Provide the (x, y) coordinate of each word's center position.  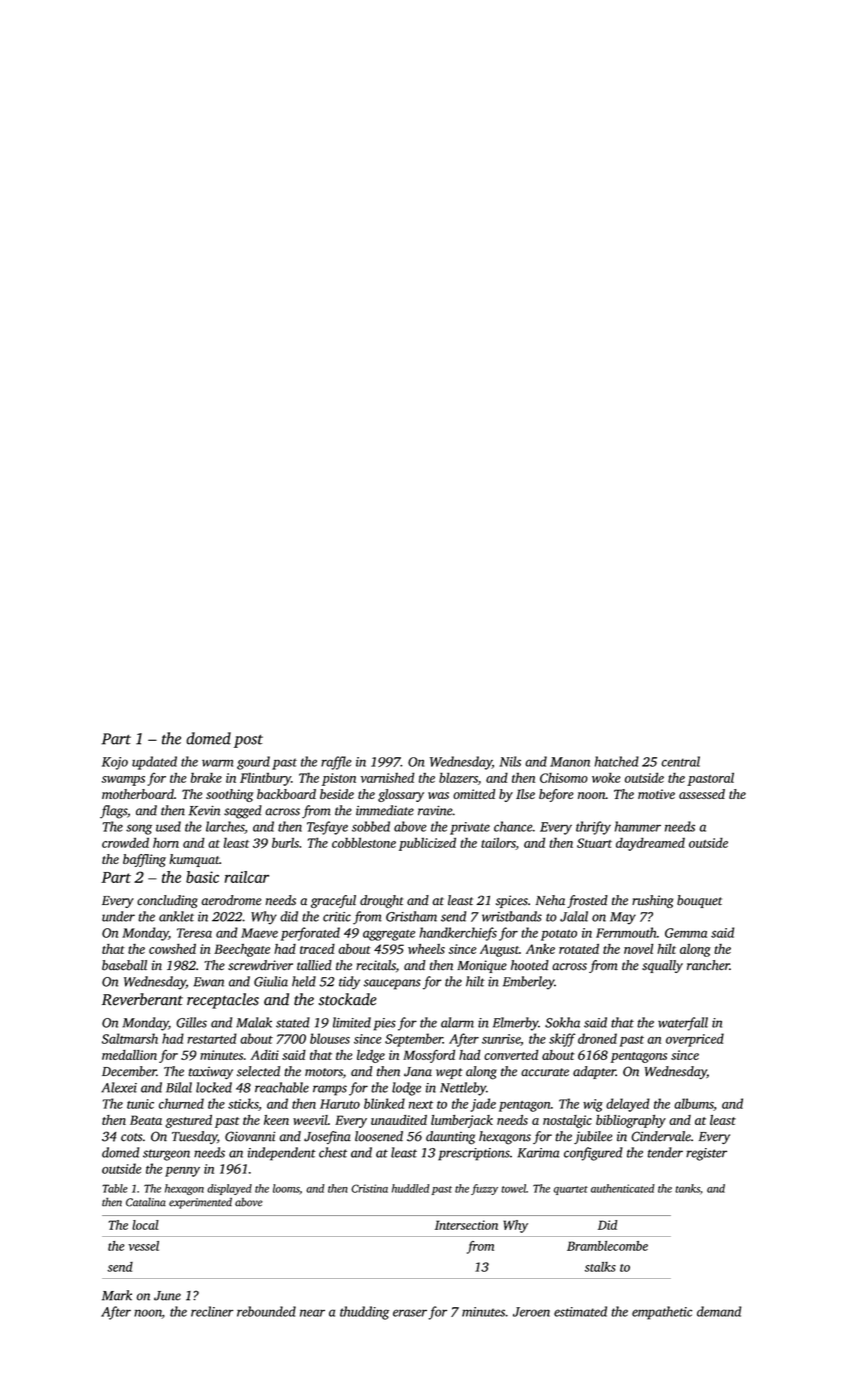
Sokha (562, 1022)
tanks (687, 1188)
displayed (229, 1189)
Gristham (411, 916)
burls (285, 842)
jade (483, 1105)
